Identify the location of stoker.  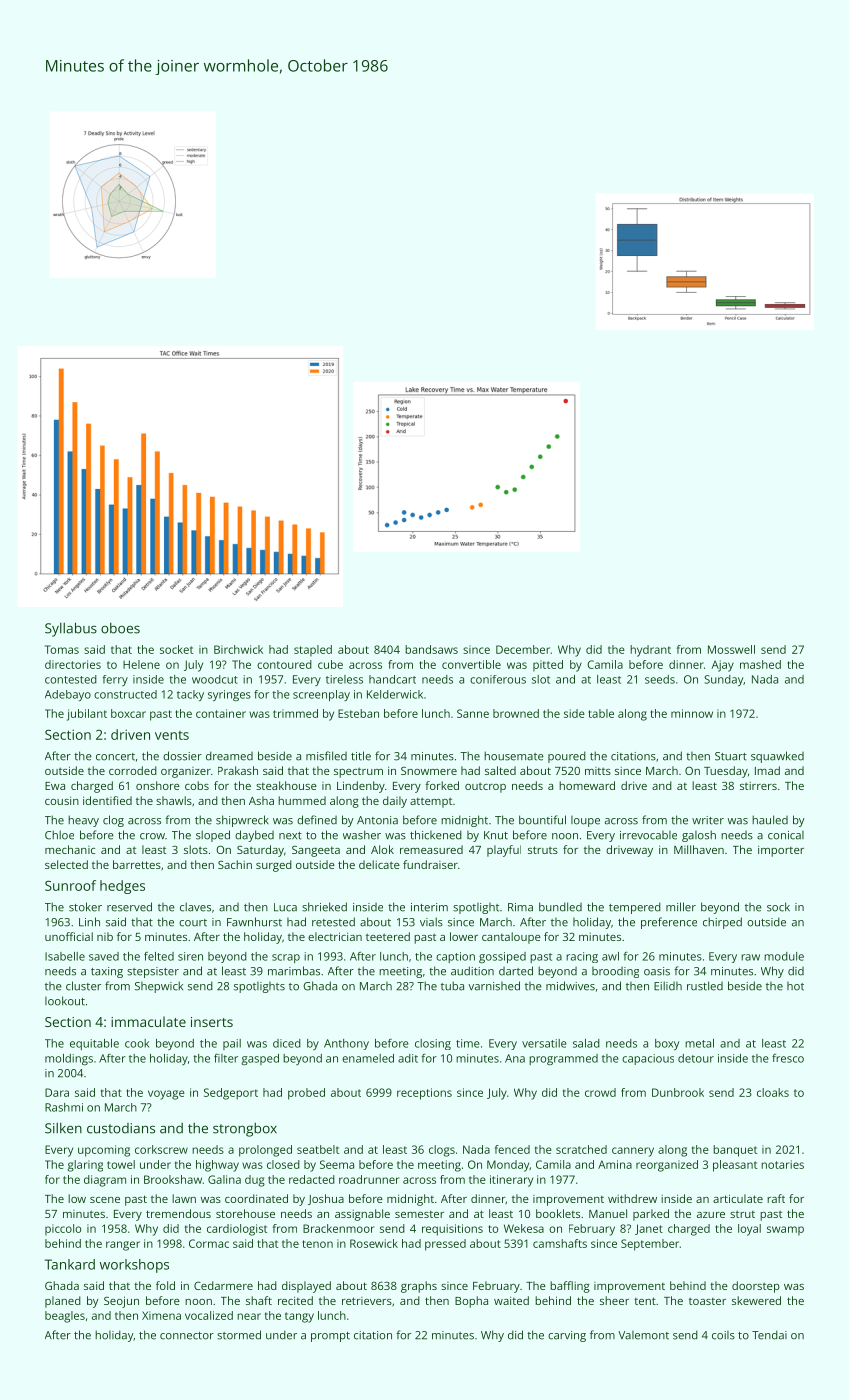
(85, 907).
